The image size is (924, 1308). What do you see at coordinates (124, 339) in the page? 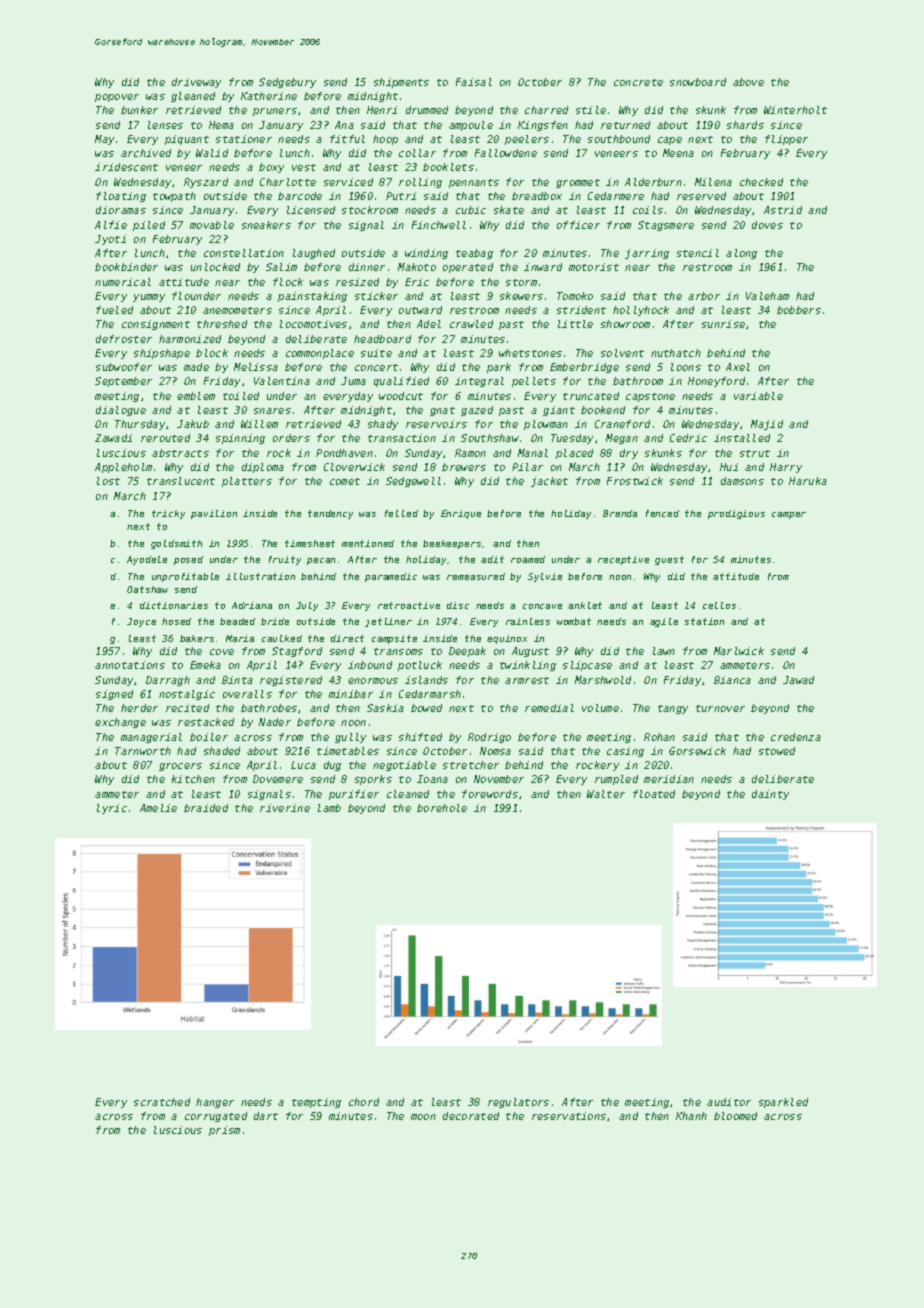
I see `defroster` at bounding box center [124, 339].
